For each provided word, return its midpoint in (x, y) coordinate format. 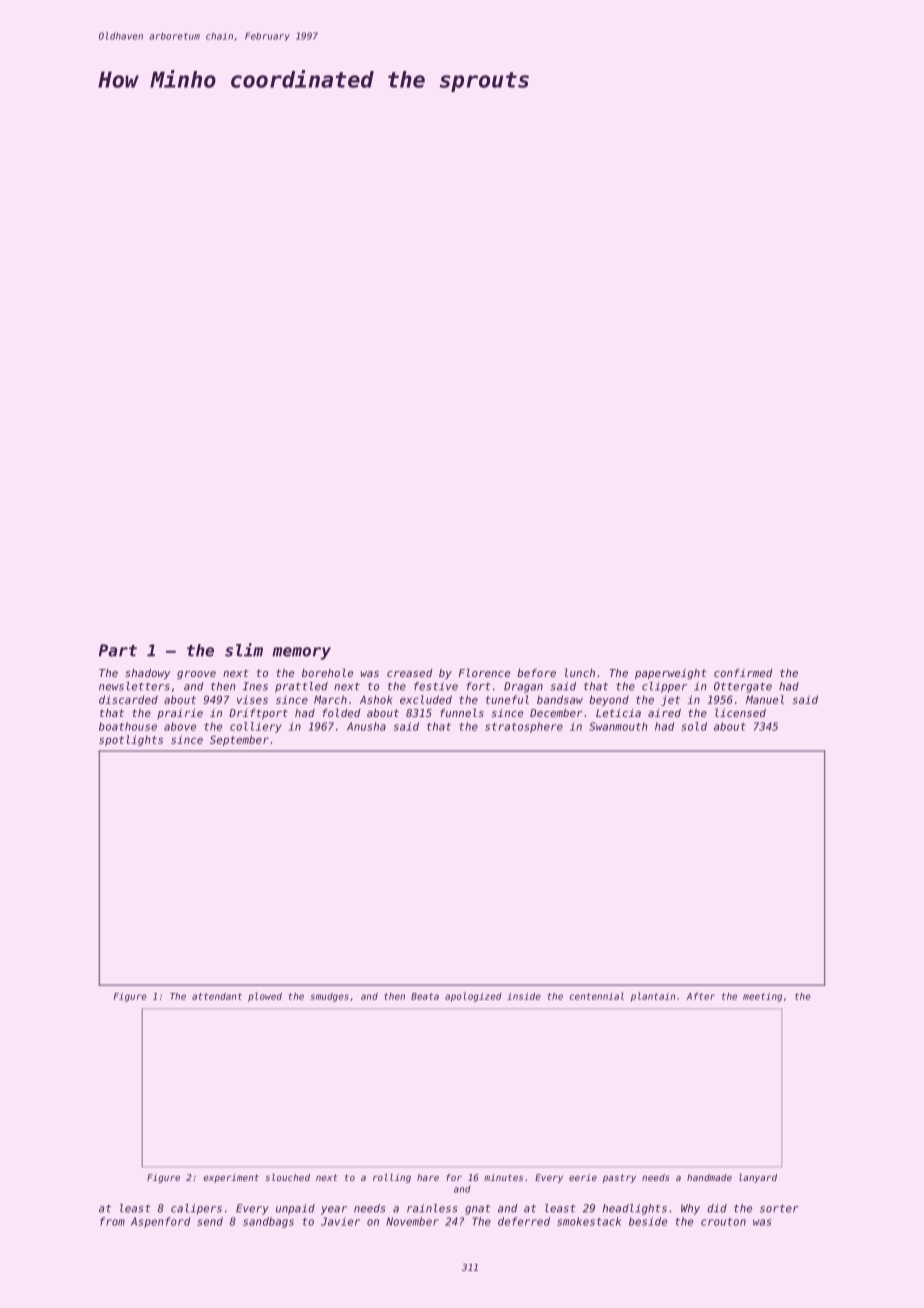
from (112, 1221)
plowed (265, 997)
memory (301, 653)
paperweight (671, 674)
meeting (762, 997)
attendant (217, 996)
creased (409, 673)
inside (524, 996)
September (239, 740)
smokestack (589, 1221)
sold (694, 726)
